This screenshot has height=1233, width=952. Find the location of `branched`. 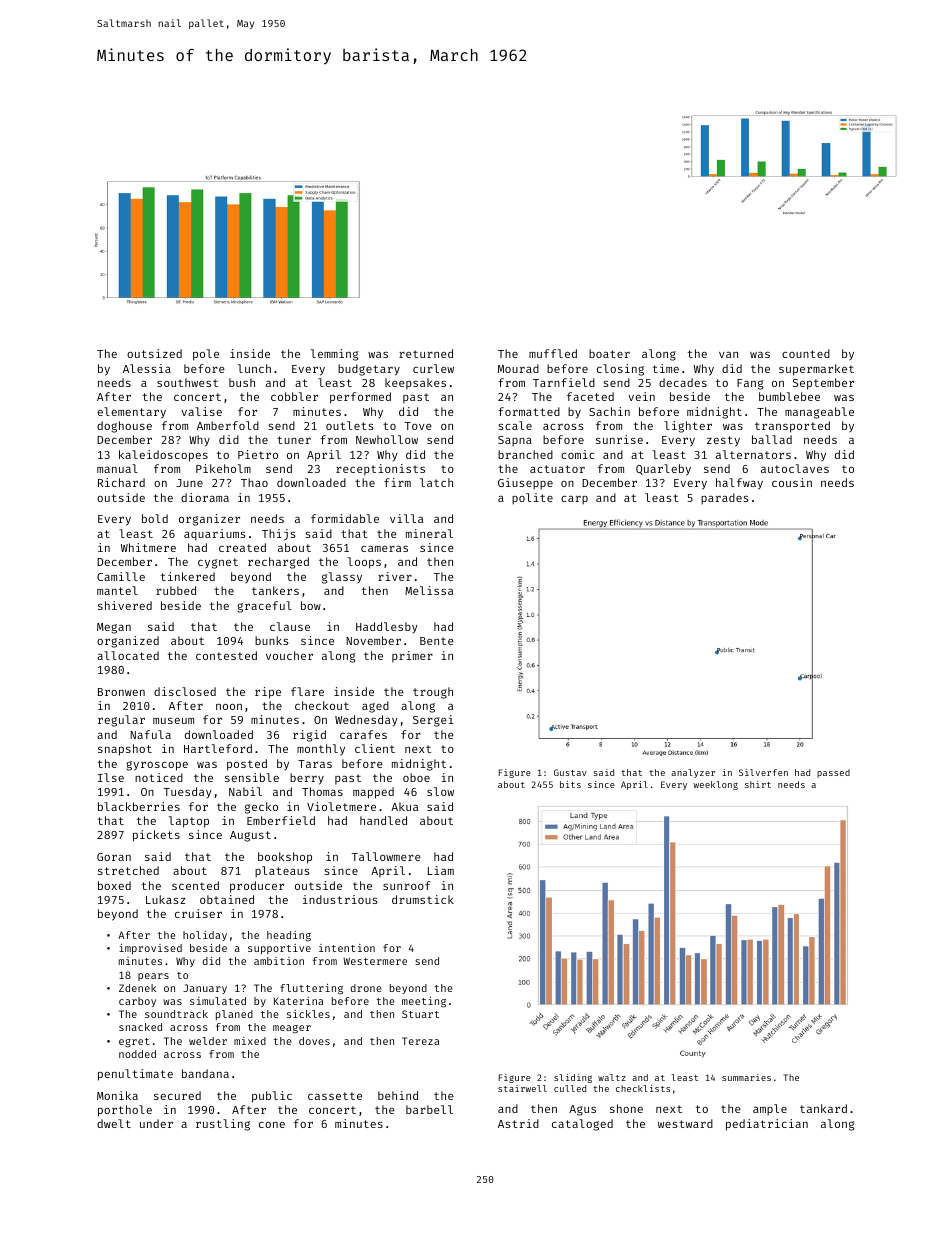

branched is located at coordinates (525, 454).
